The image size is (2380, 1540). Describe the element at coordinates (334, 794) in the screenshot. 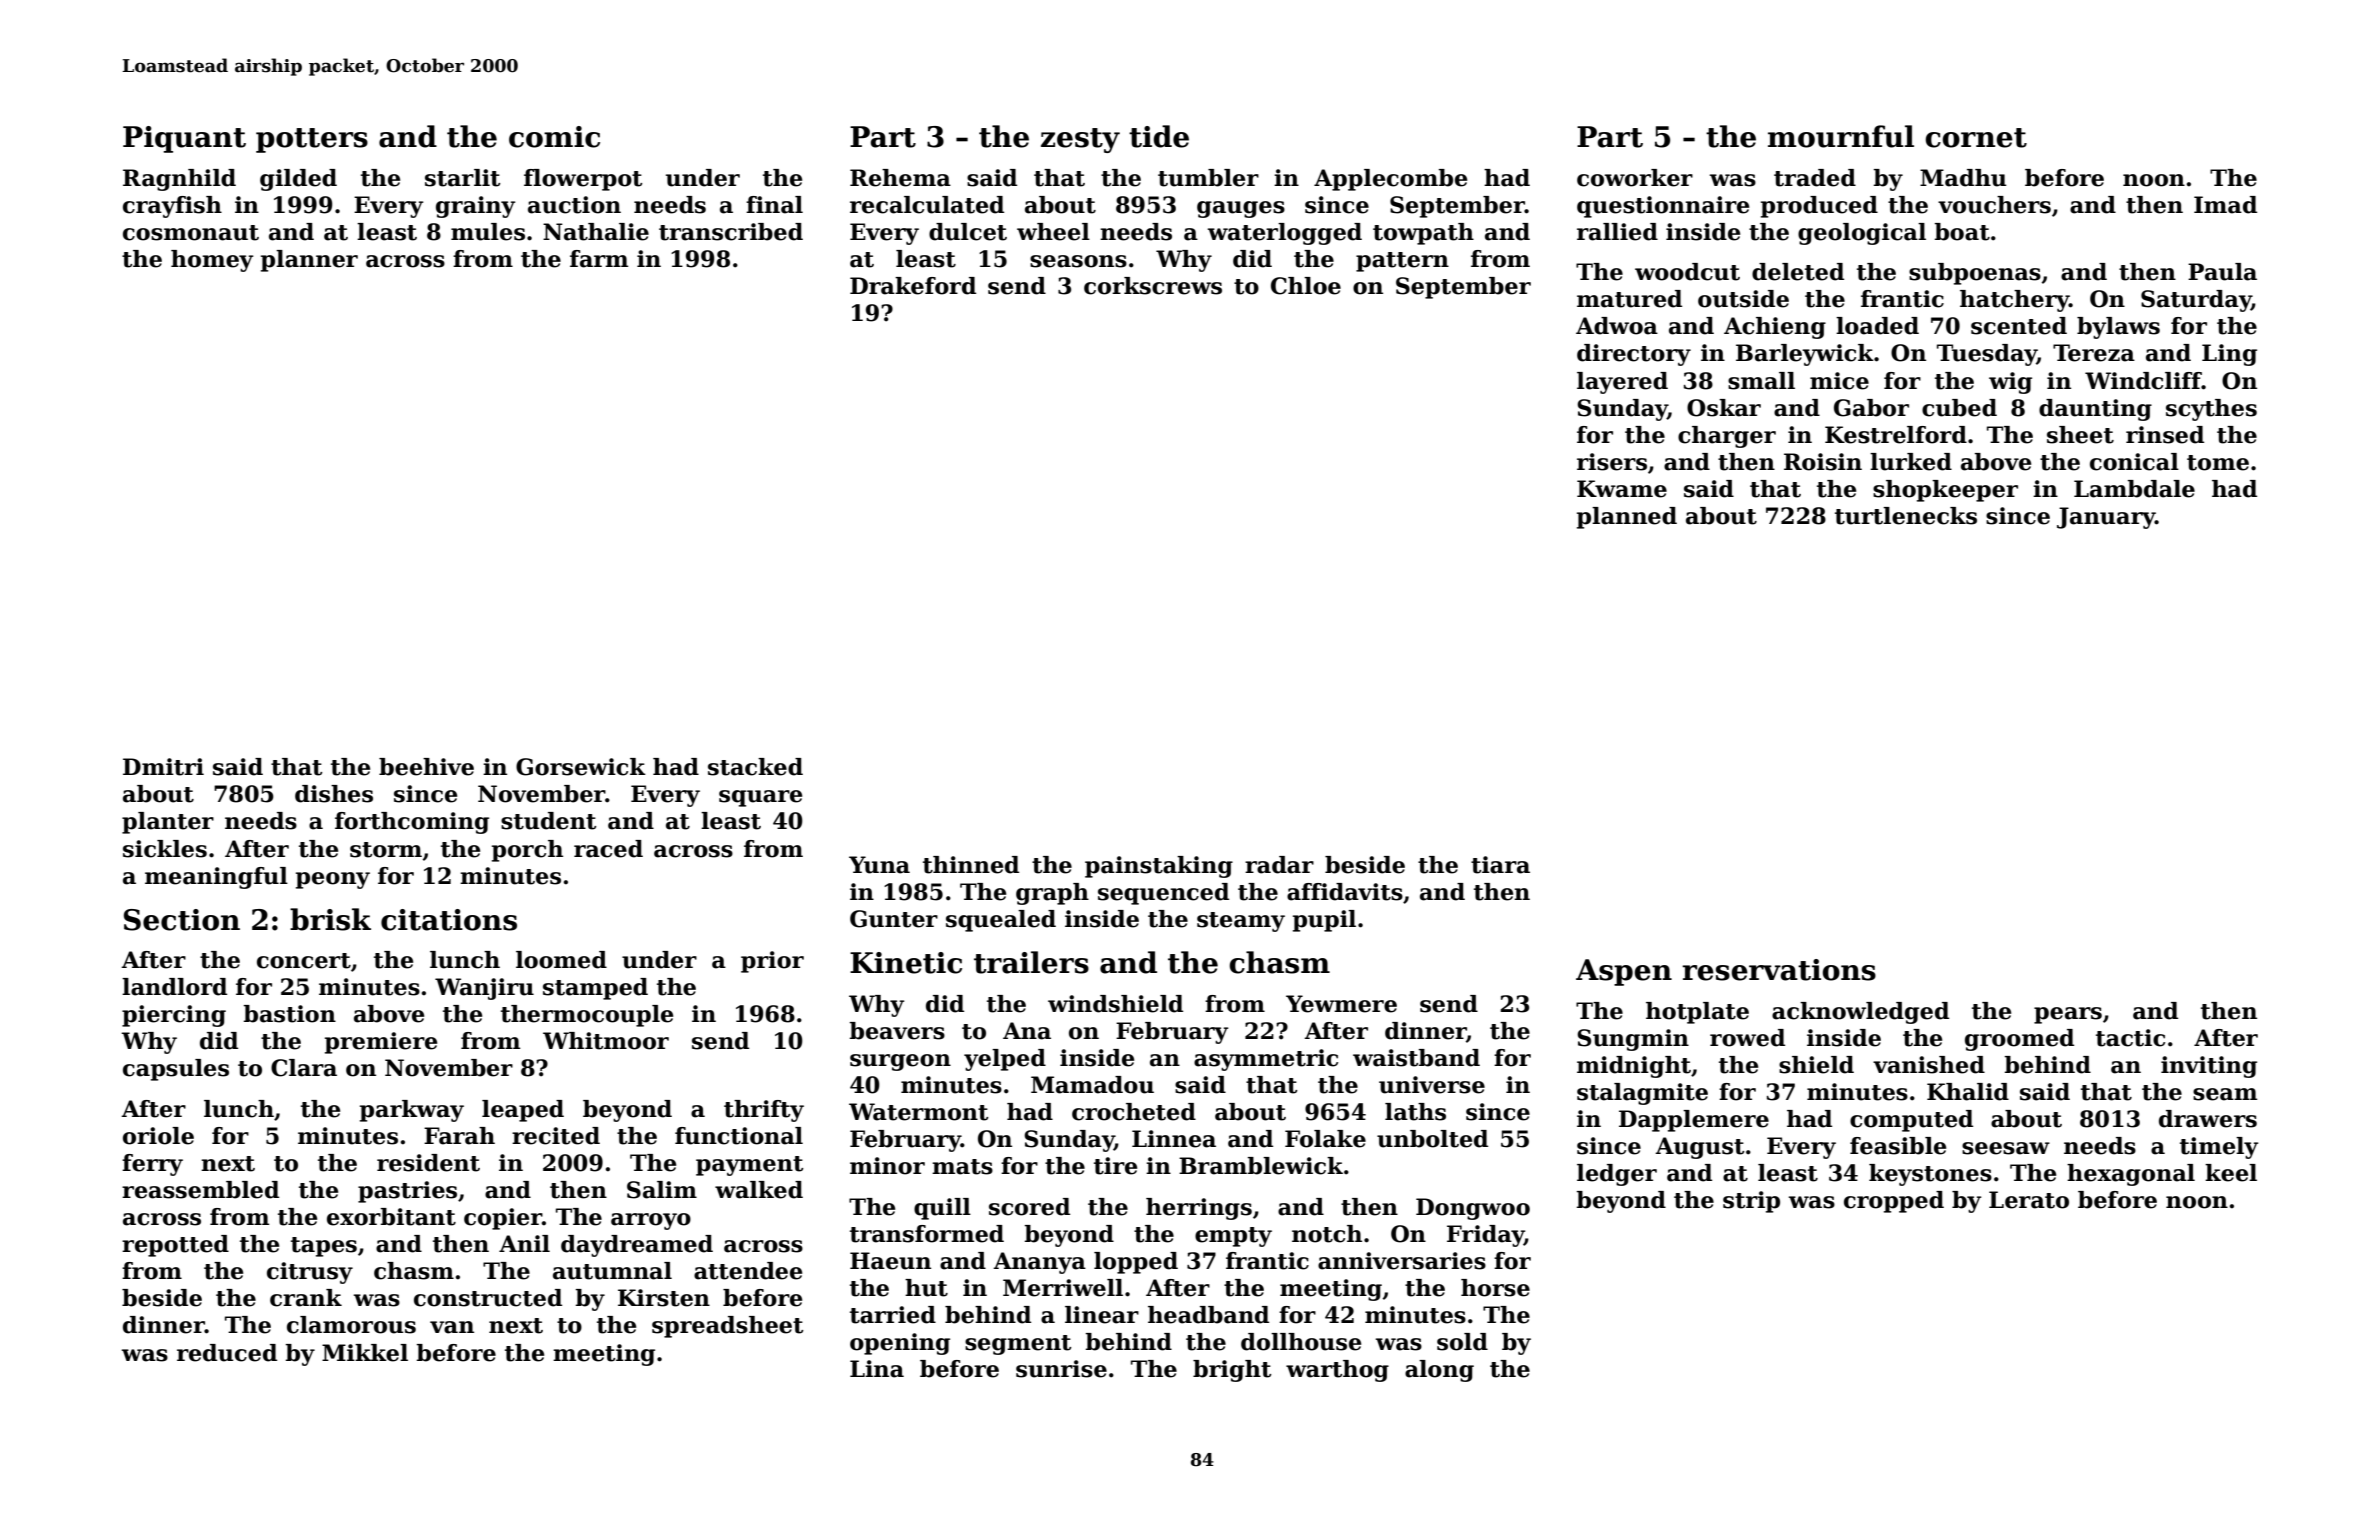

I see `dishes` at that location.
